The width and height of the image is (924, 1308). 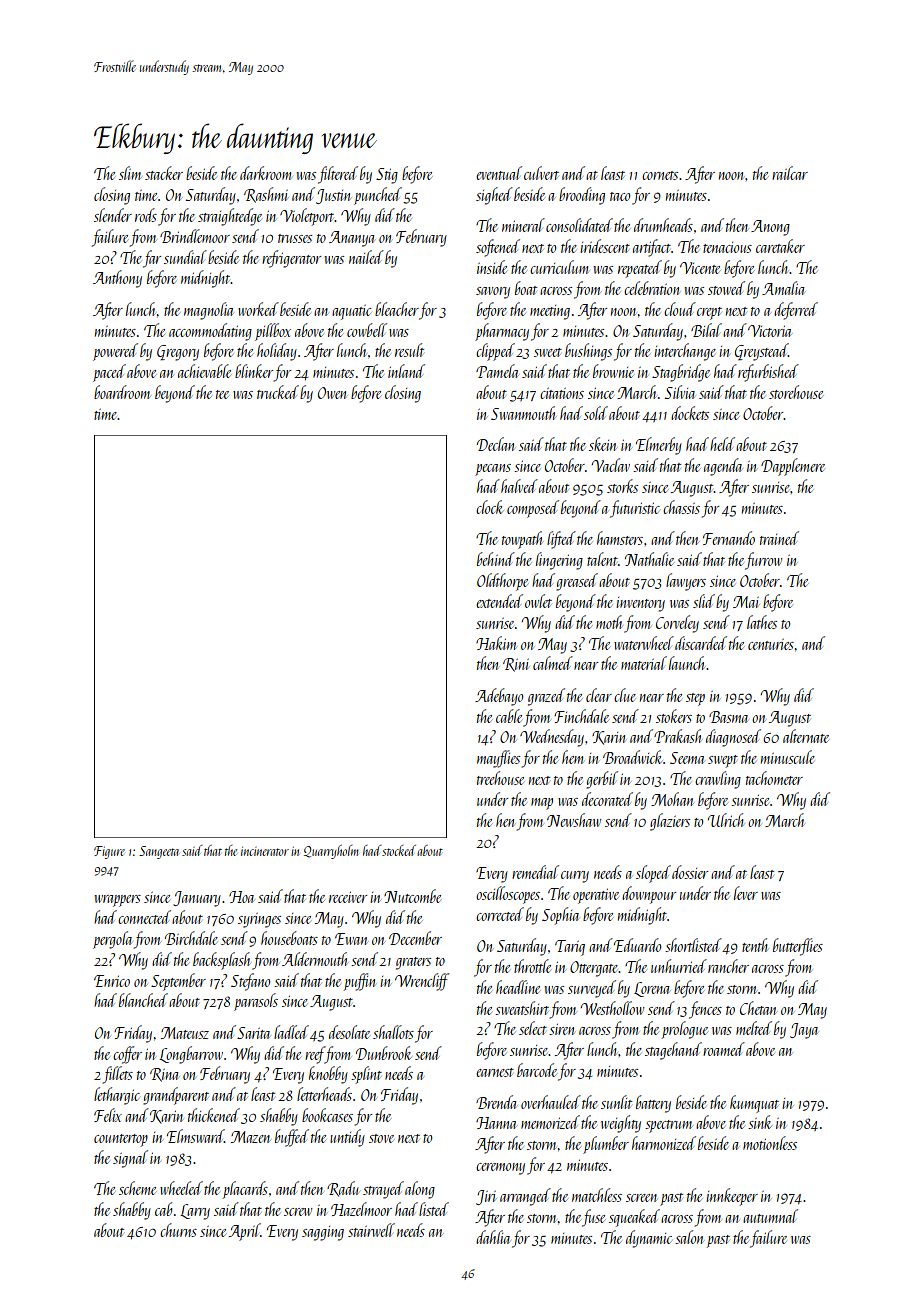 I want to click on Newshaw, so click(x=574, y=820).
